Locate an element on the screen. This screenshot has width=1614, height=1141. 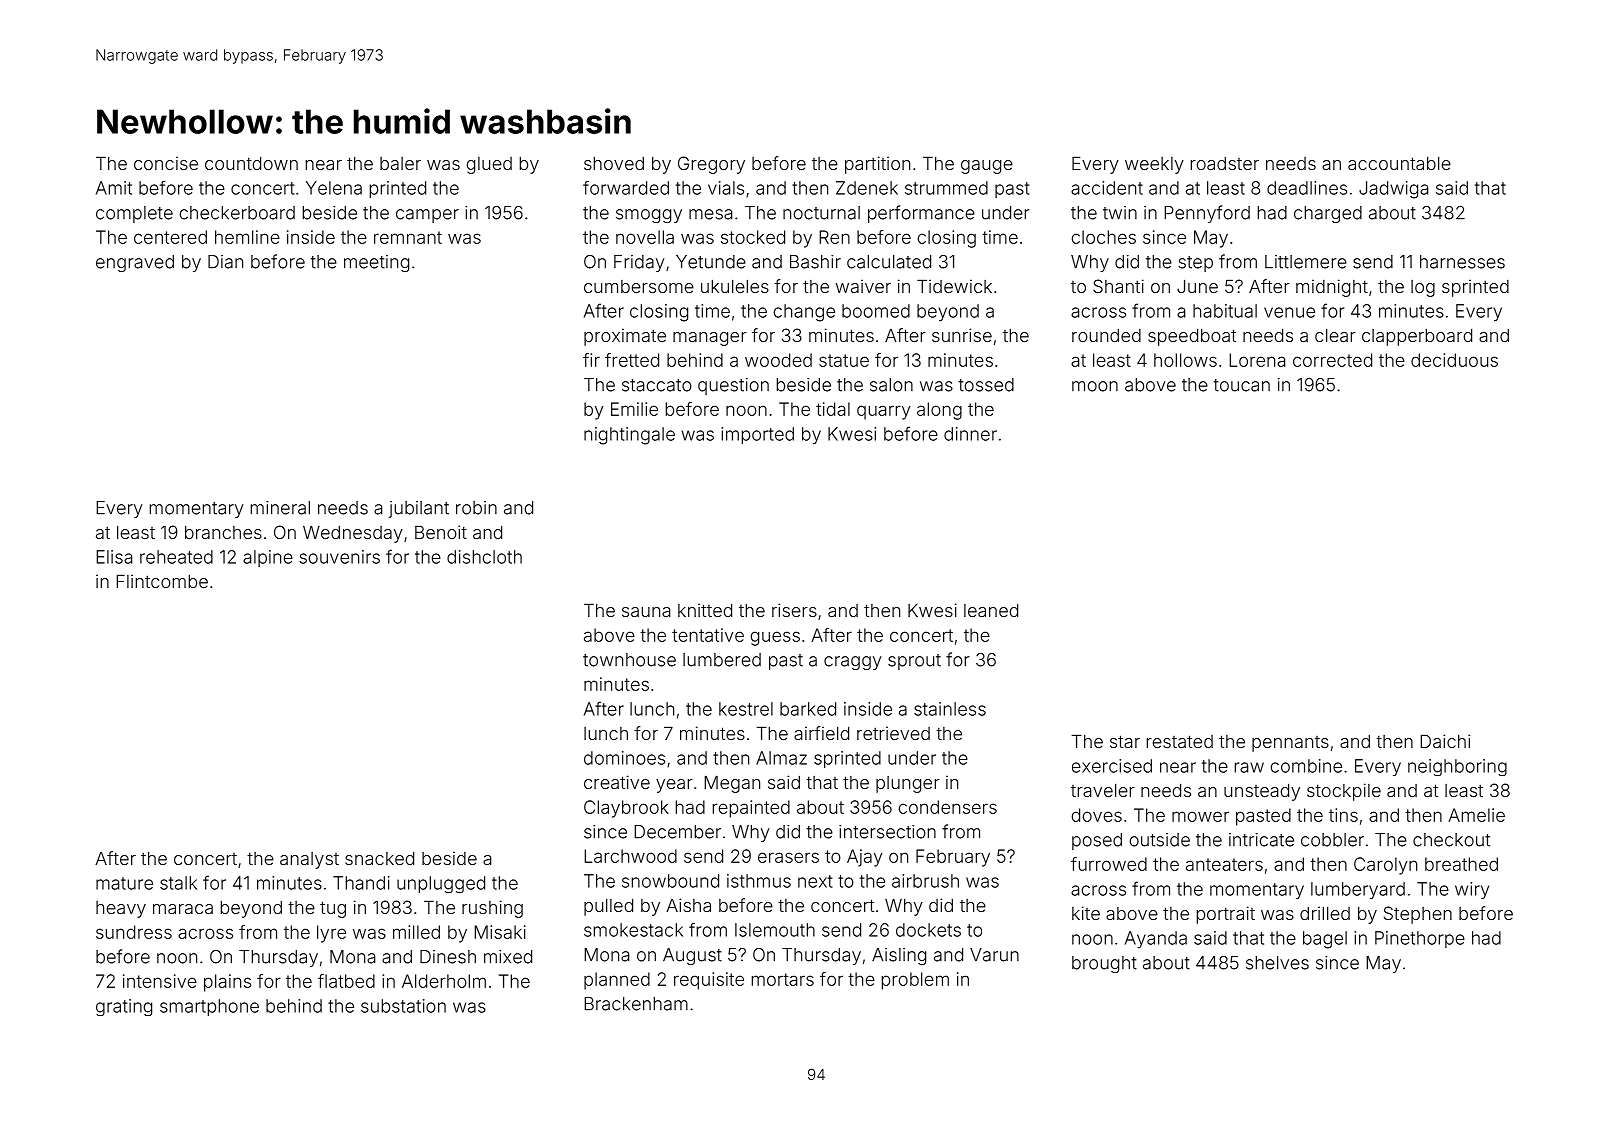
gauge is located at coordinates (987, 167).
